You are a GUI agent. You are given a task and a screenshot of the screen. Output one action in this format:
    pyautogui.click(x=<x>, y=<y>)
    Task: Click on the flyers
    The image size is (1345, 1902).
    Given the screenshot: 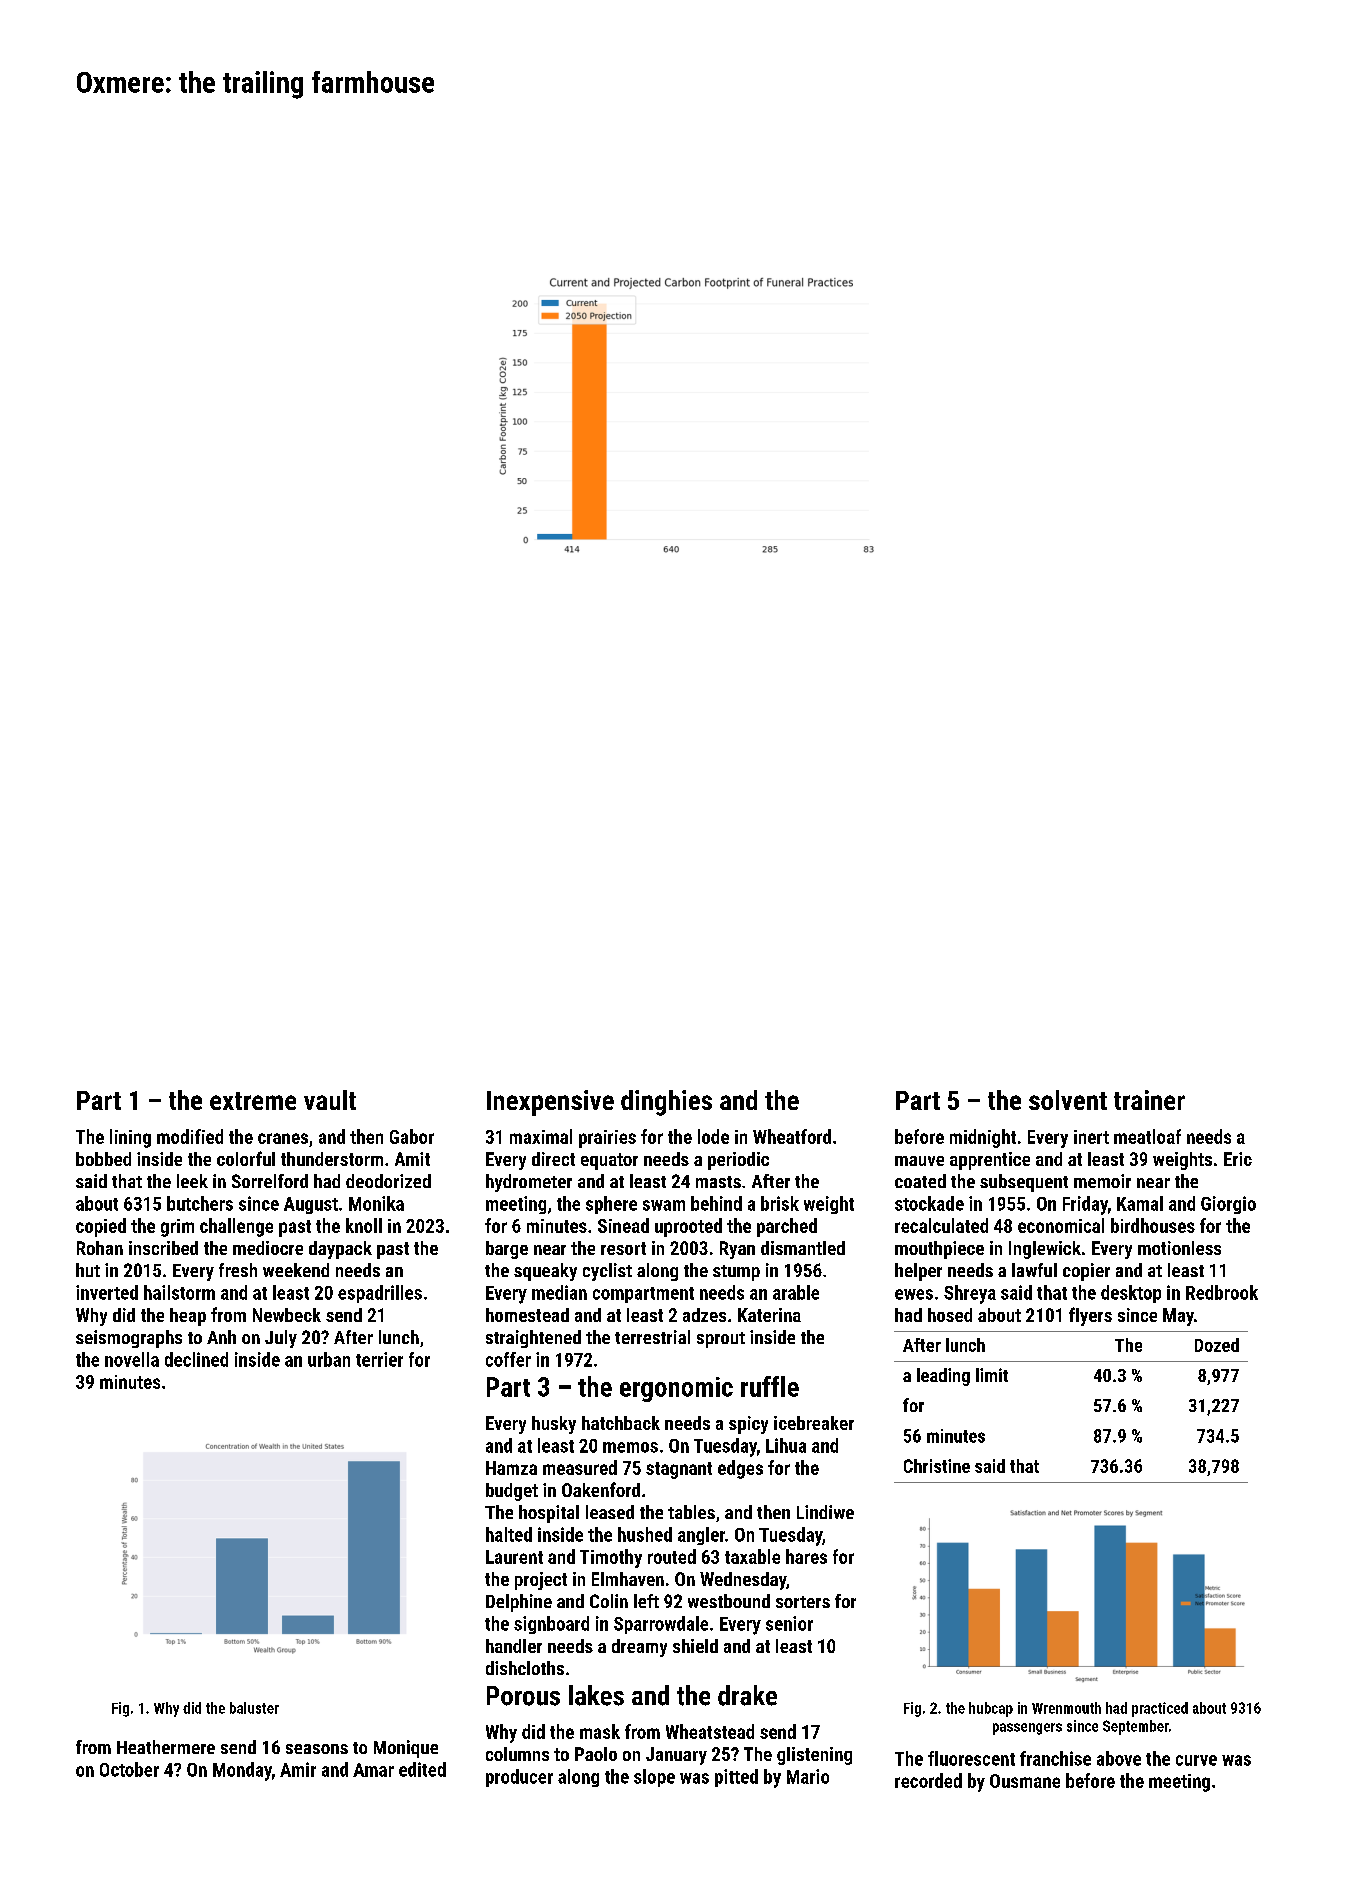 What is the action you would take?
    pyautogui.click(x=1090, y=1316)
